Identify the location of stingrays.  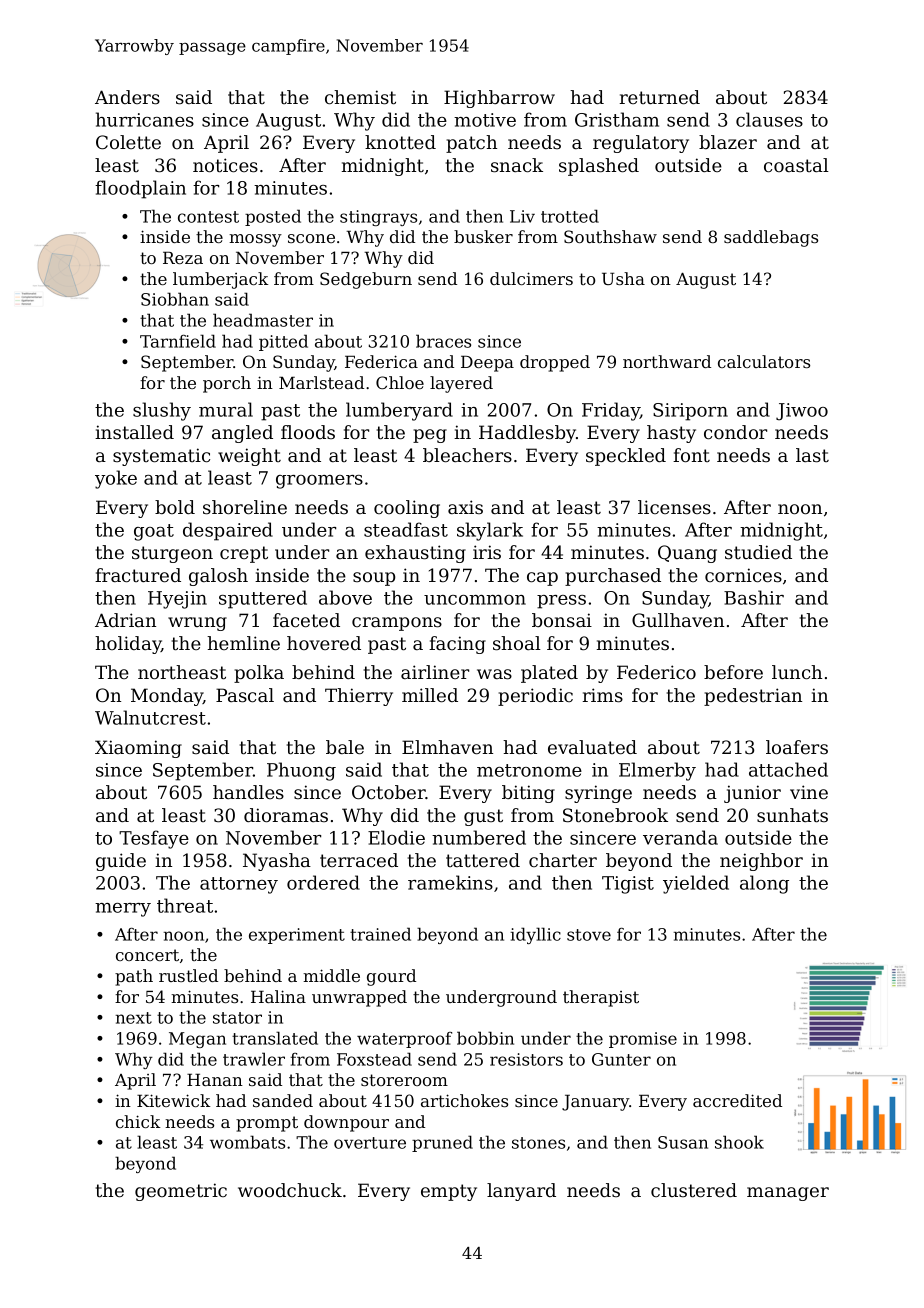
(378, 218).
